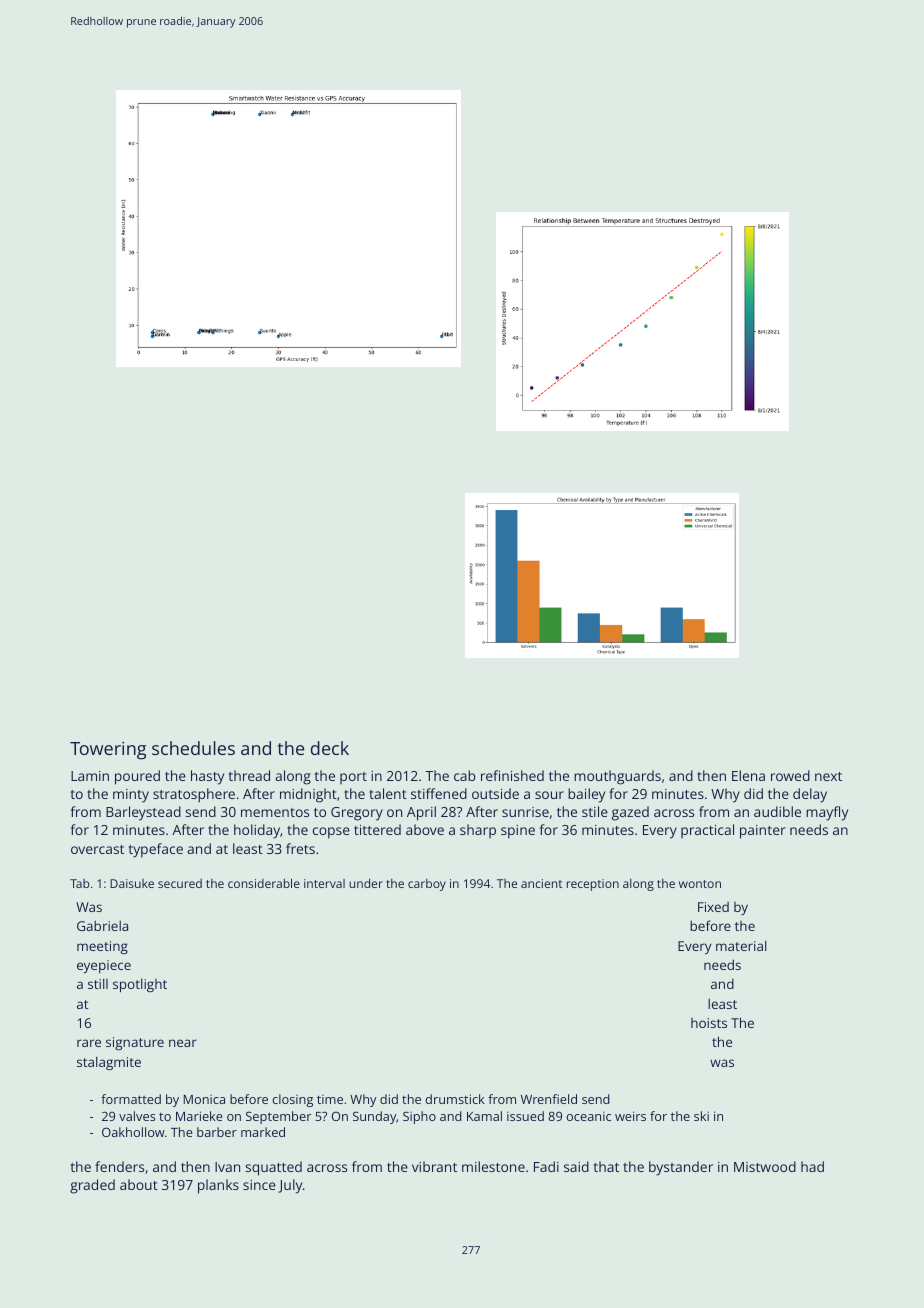 The height and width of the image is (1308, 924). I want to click on mouthguards, so click(617, 777).
